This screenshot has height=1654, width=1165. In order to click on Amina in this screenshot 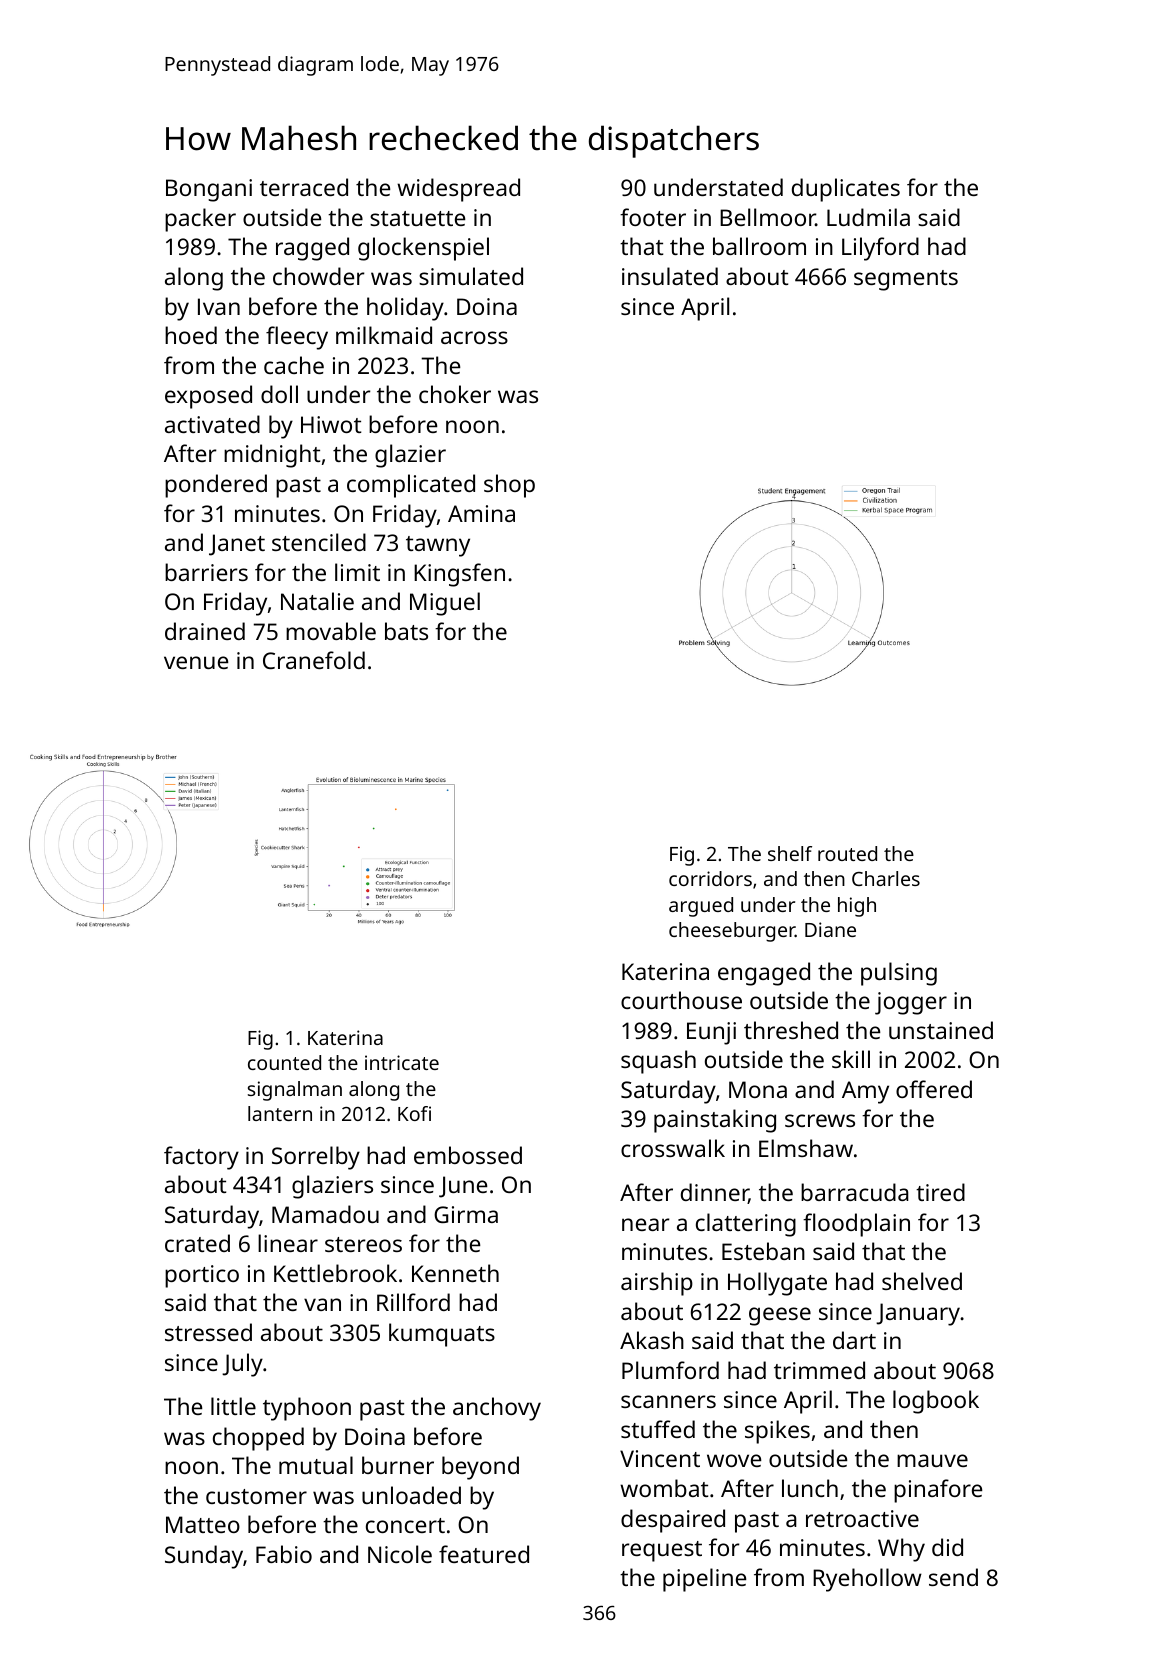, I will do `click(481, 513)`.
